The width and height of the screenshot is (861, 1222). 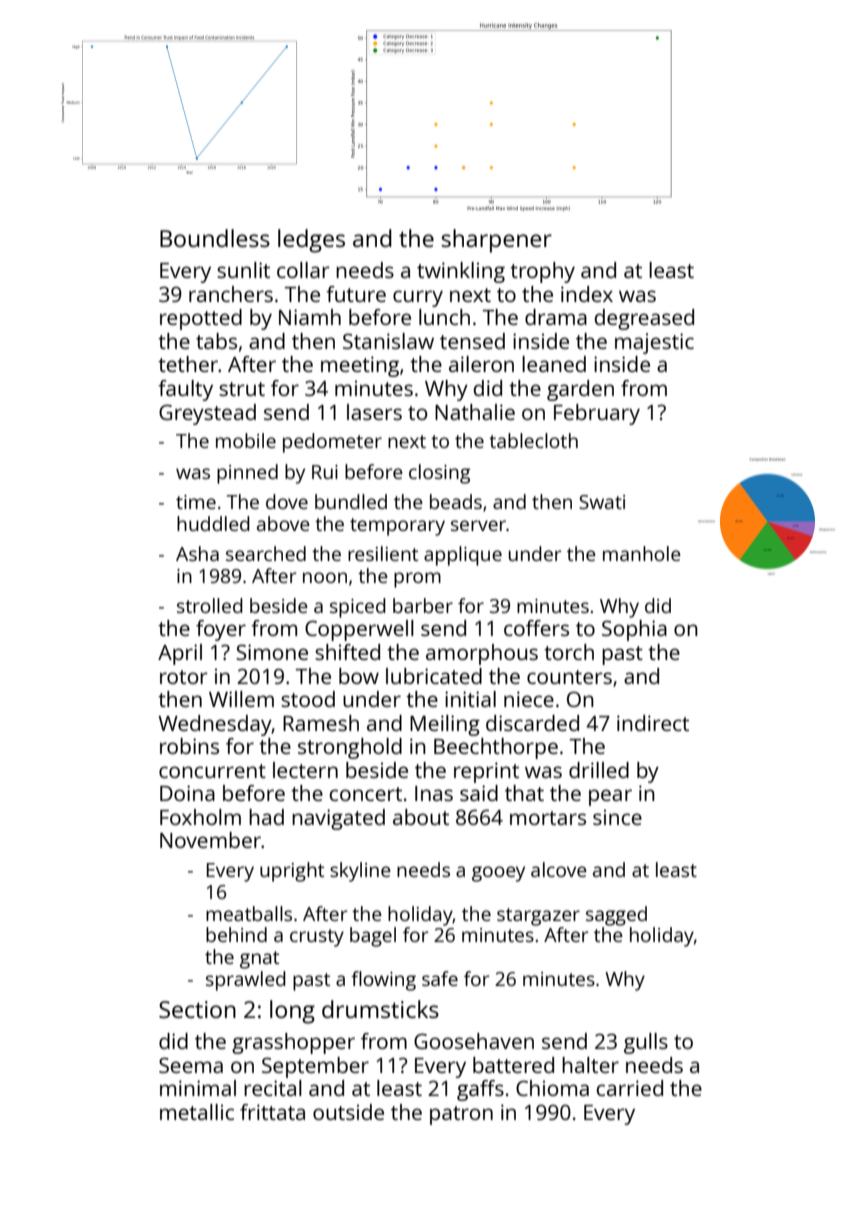 I want to click on sagged, so click(x=616, y=916).
